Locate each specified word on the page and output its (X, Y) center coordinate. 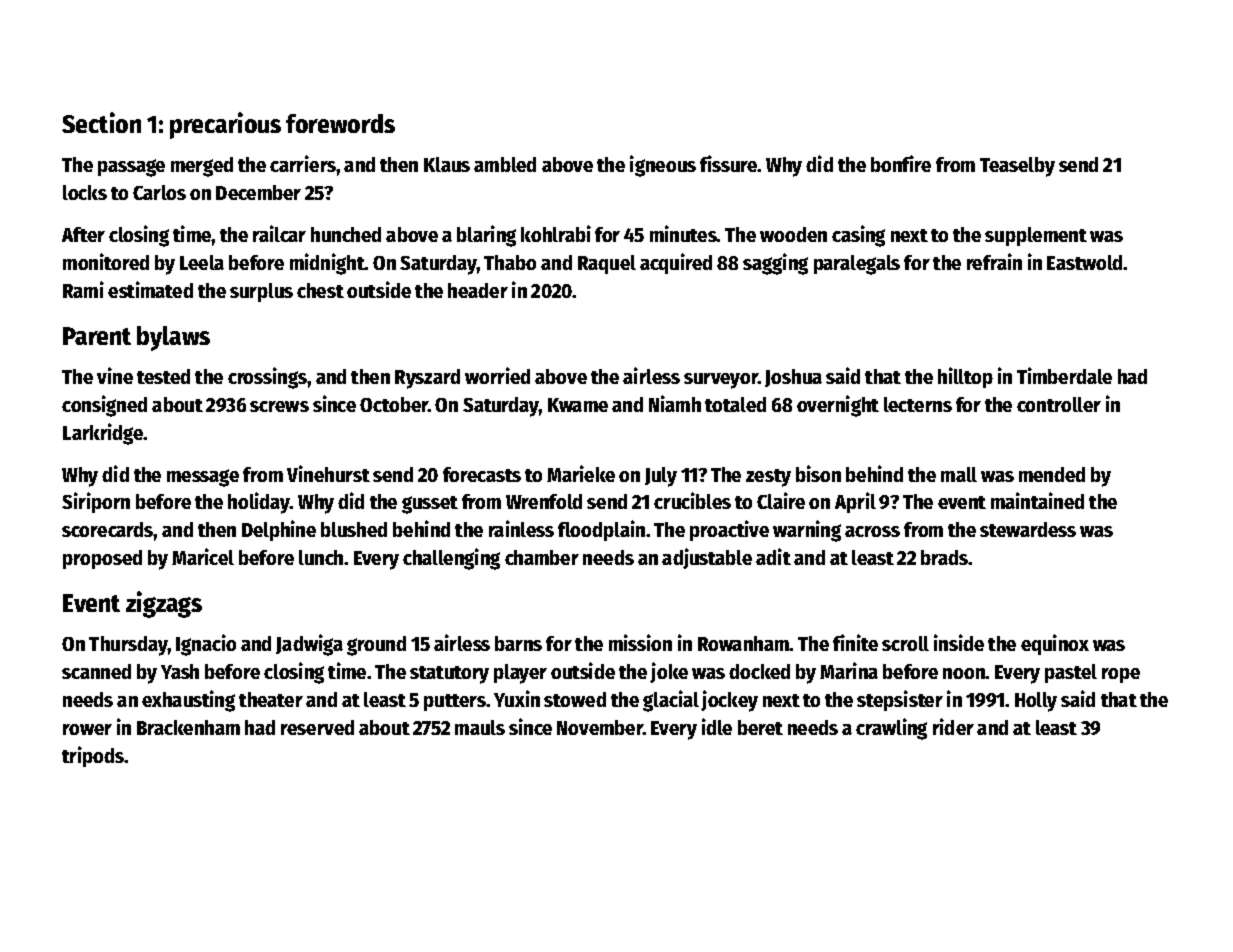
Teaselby (1017, 167)
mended (1052, 474)
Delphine (279, 530)
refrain (994, 261)
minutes (683, 233)
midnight (327, 264)
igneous (663, 166)
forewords (340, 123)
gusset (430, 505)
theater (271, 699)
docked (759, 671)
